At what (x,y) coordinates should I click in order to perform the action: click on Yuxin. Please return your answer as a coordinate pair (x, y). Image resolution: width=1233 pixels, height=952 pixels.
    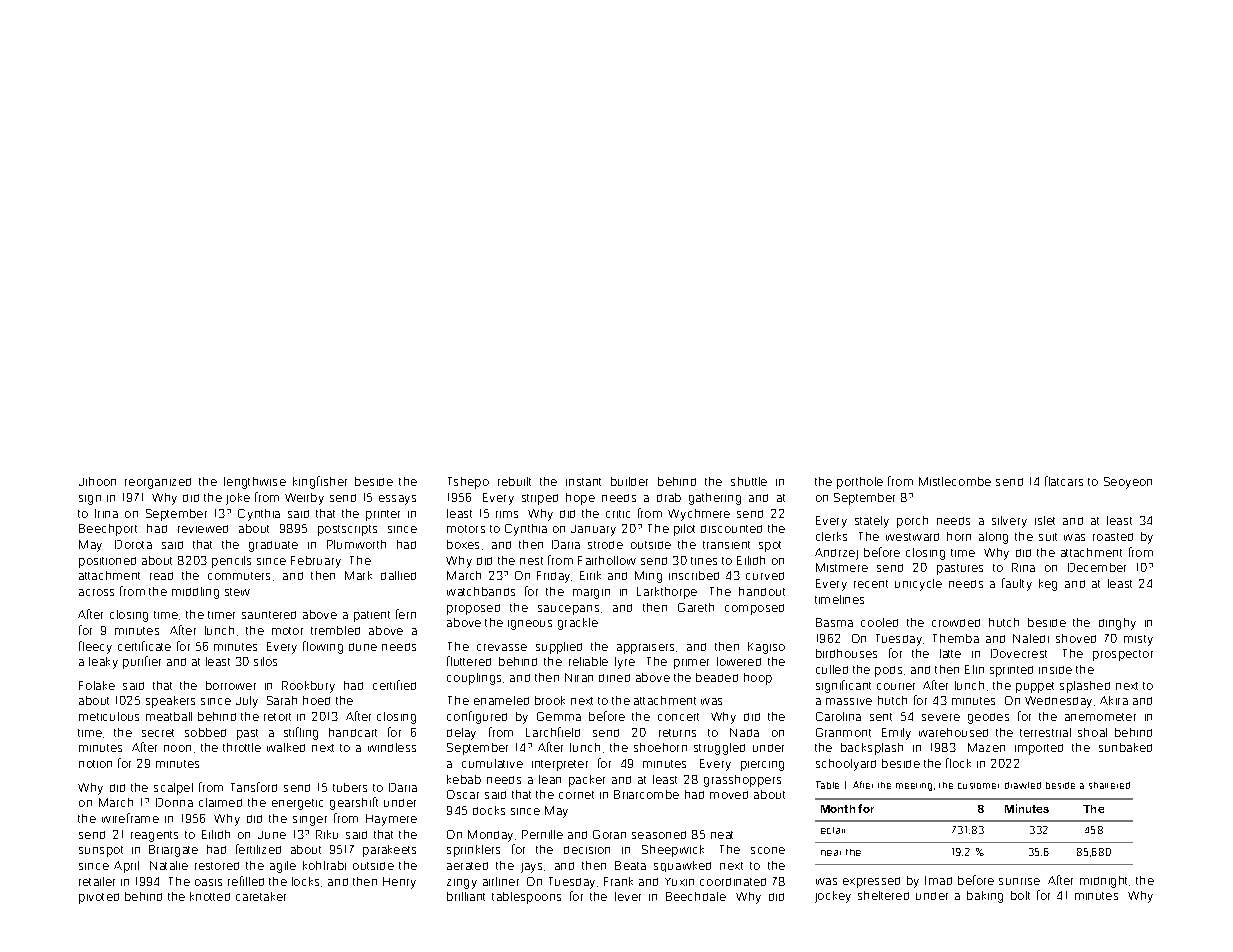
    Looking at the image, I should click on (679, 882).
